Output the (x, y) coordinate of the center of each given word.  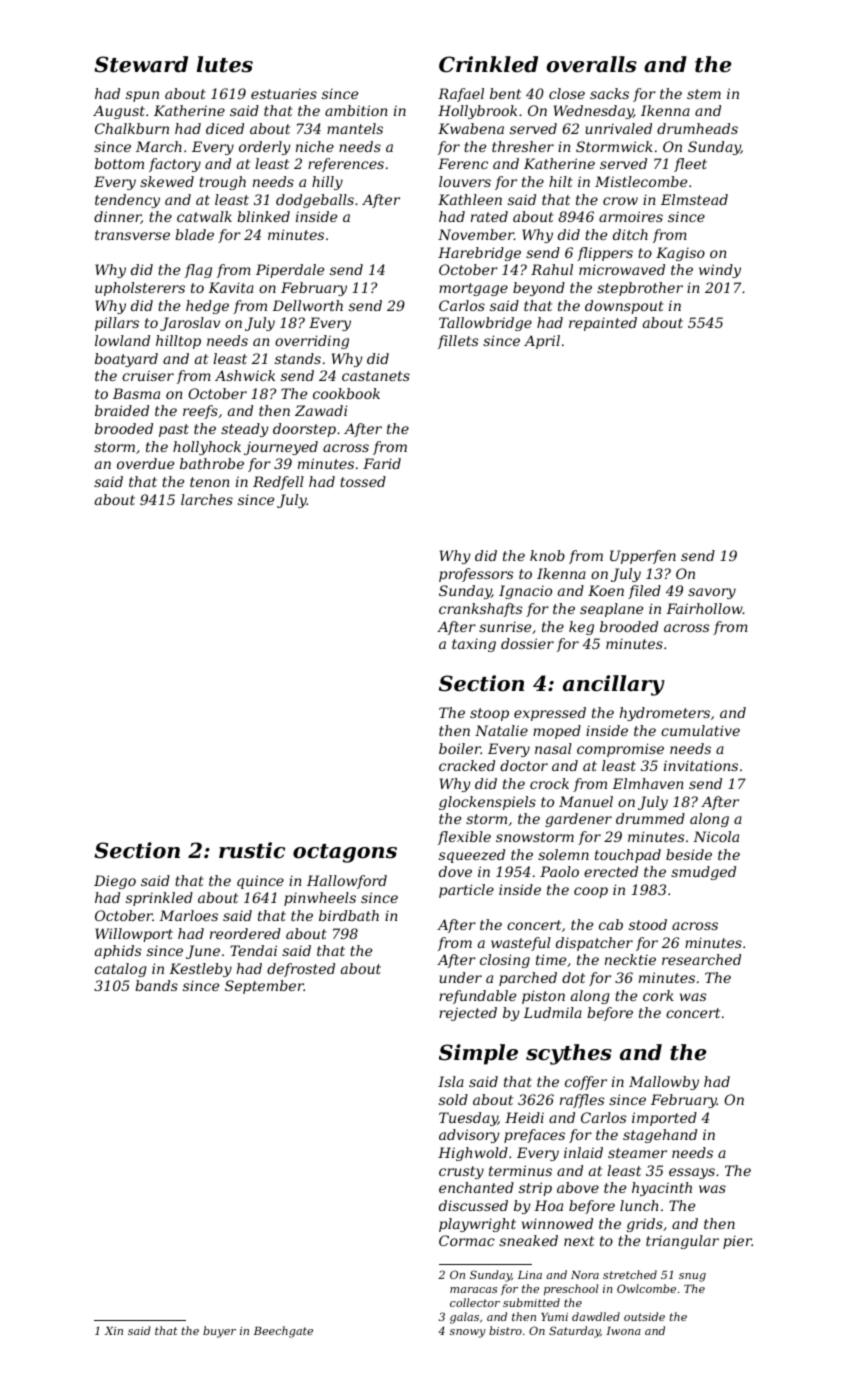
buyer (219, 1332)
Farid (382, 463)
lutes (225, 64)
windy (720, 271)
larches (207, 499)
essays (692, 1173)
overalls (592, 64)
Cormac (467, 1240)
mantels (355, 128)
